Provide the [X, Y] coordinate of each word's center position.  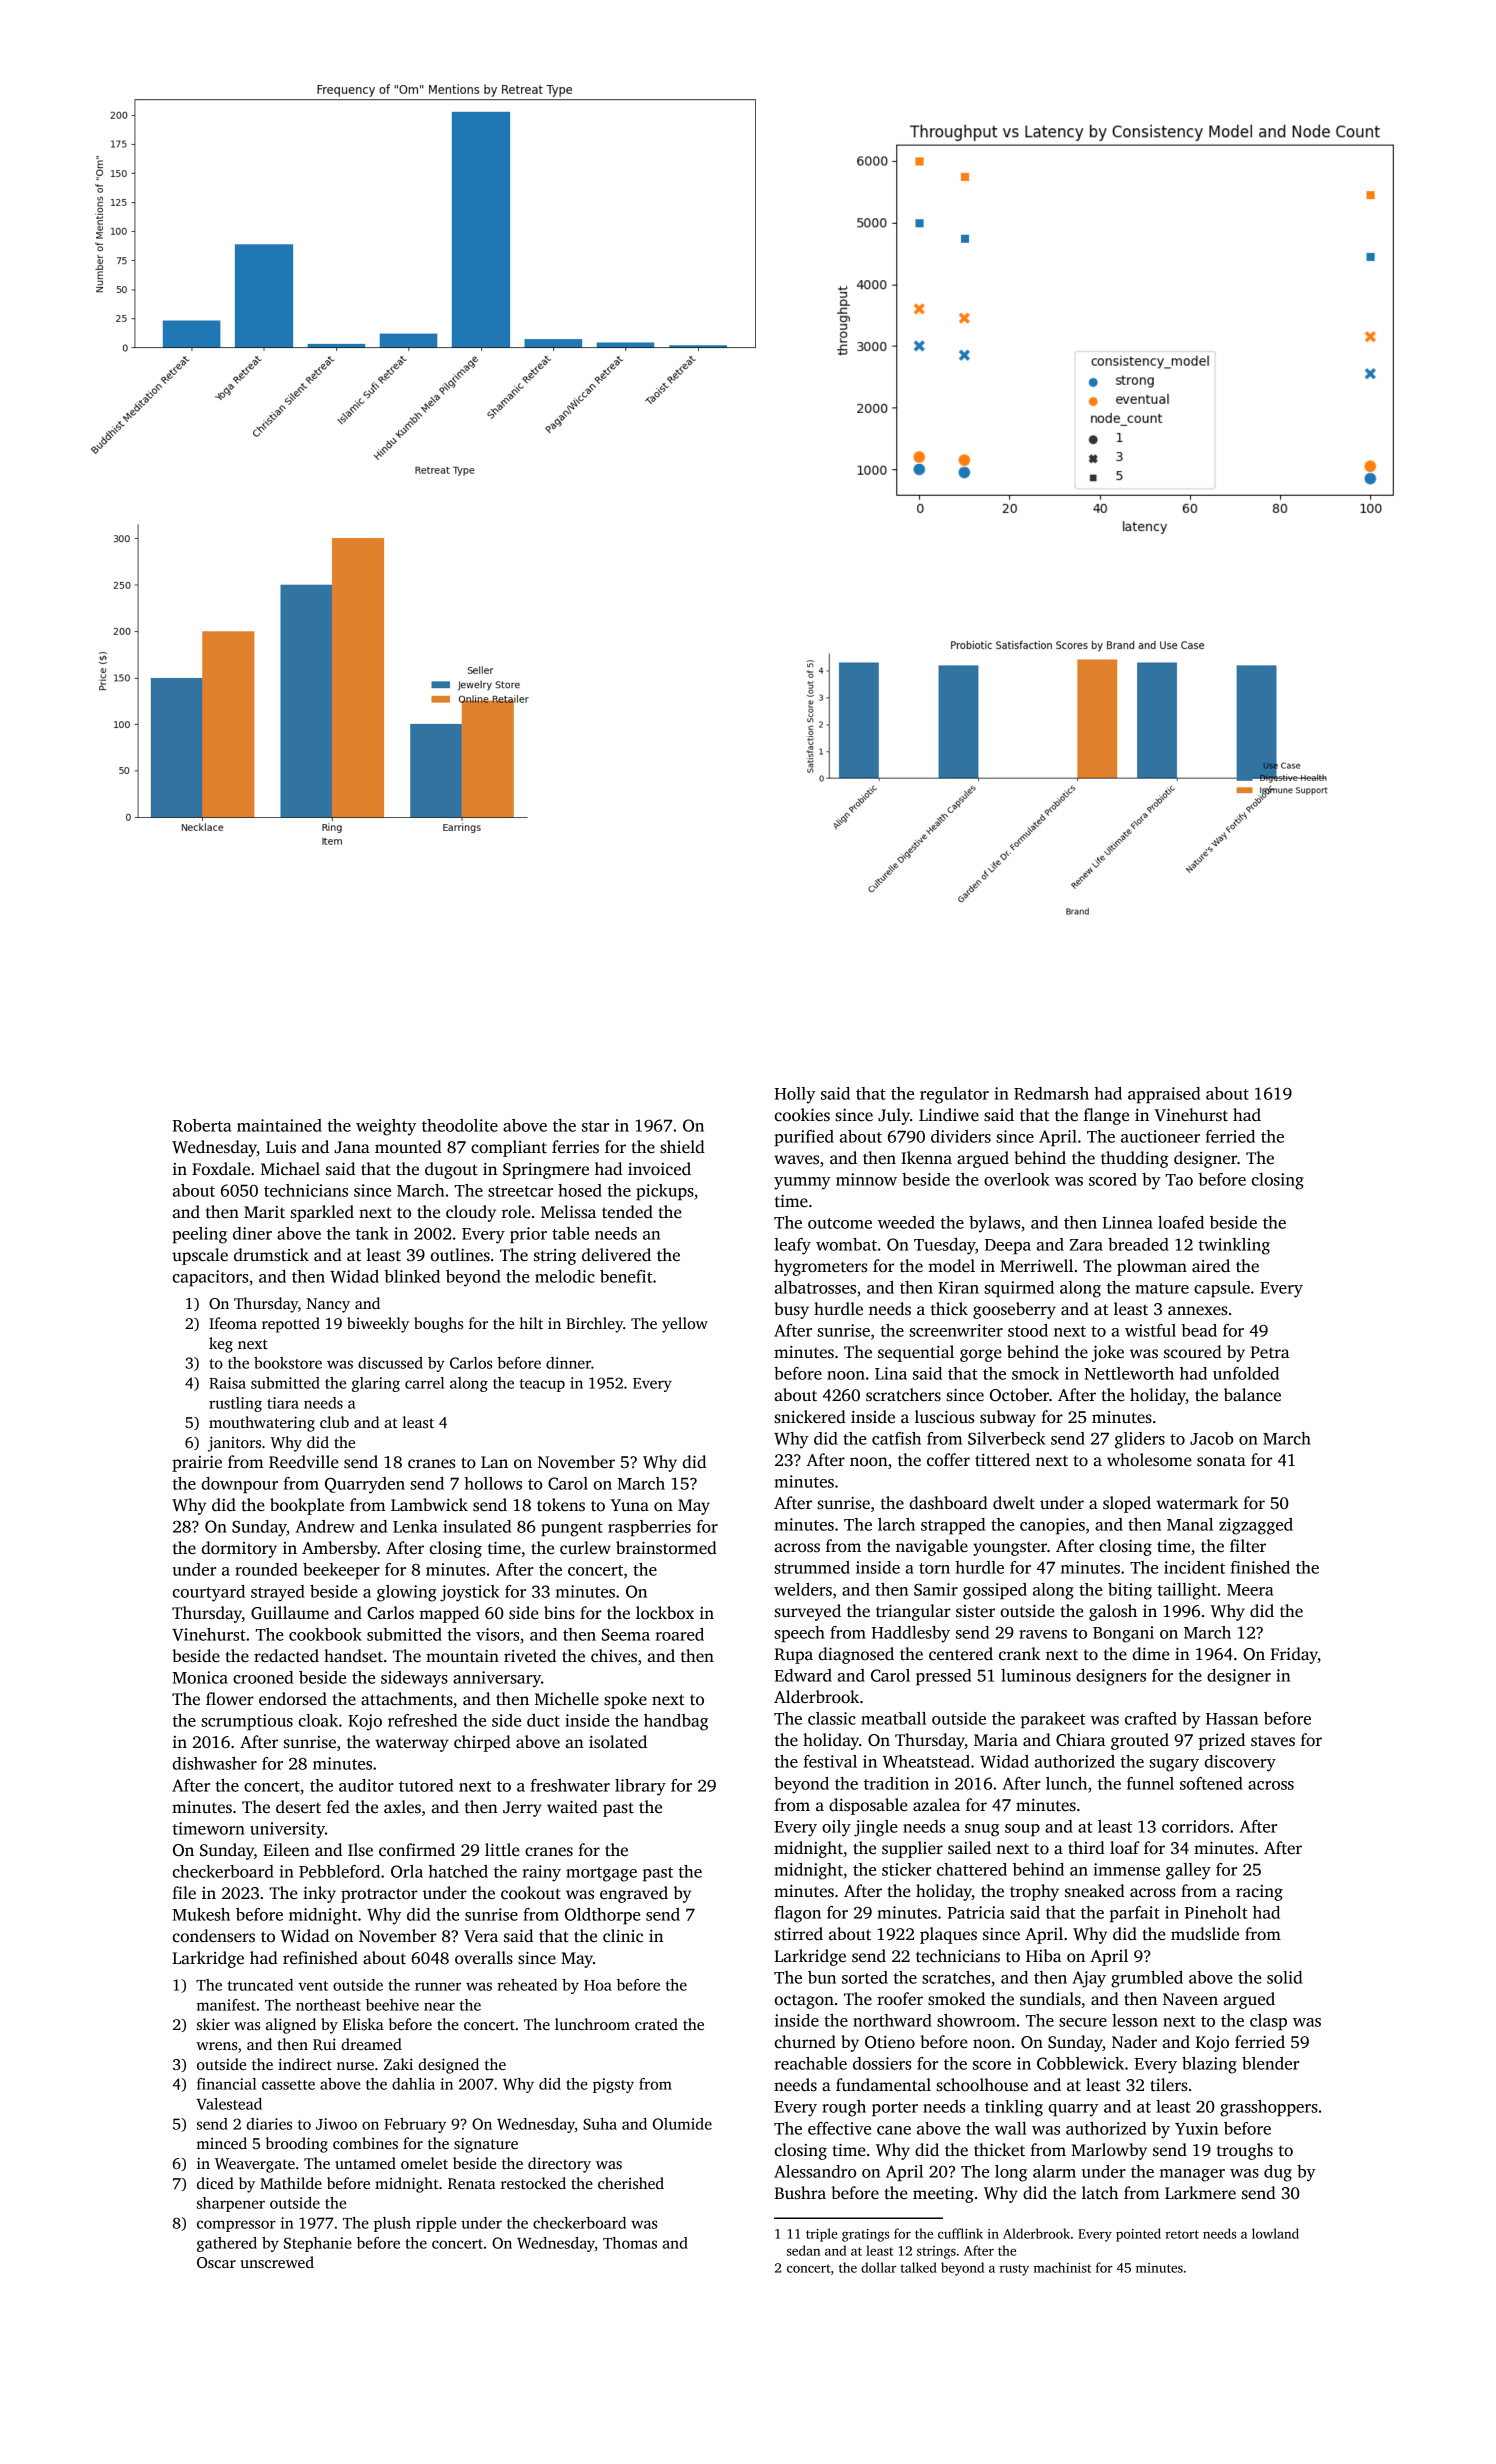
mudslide [1205, 1934]
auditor [366, 1785]
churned [805, 2042]
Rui [324, 2044]
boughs [438, 1325]
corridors [1195, 1826]
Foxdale [221, 1169]
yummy [802, 1183]
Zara [1086, 1245]
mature [1162, 1288]
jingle [876, 1828]
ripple [436, 2224]
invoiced [659, 1169]
